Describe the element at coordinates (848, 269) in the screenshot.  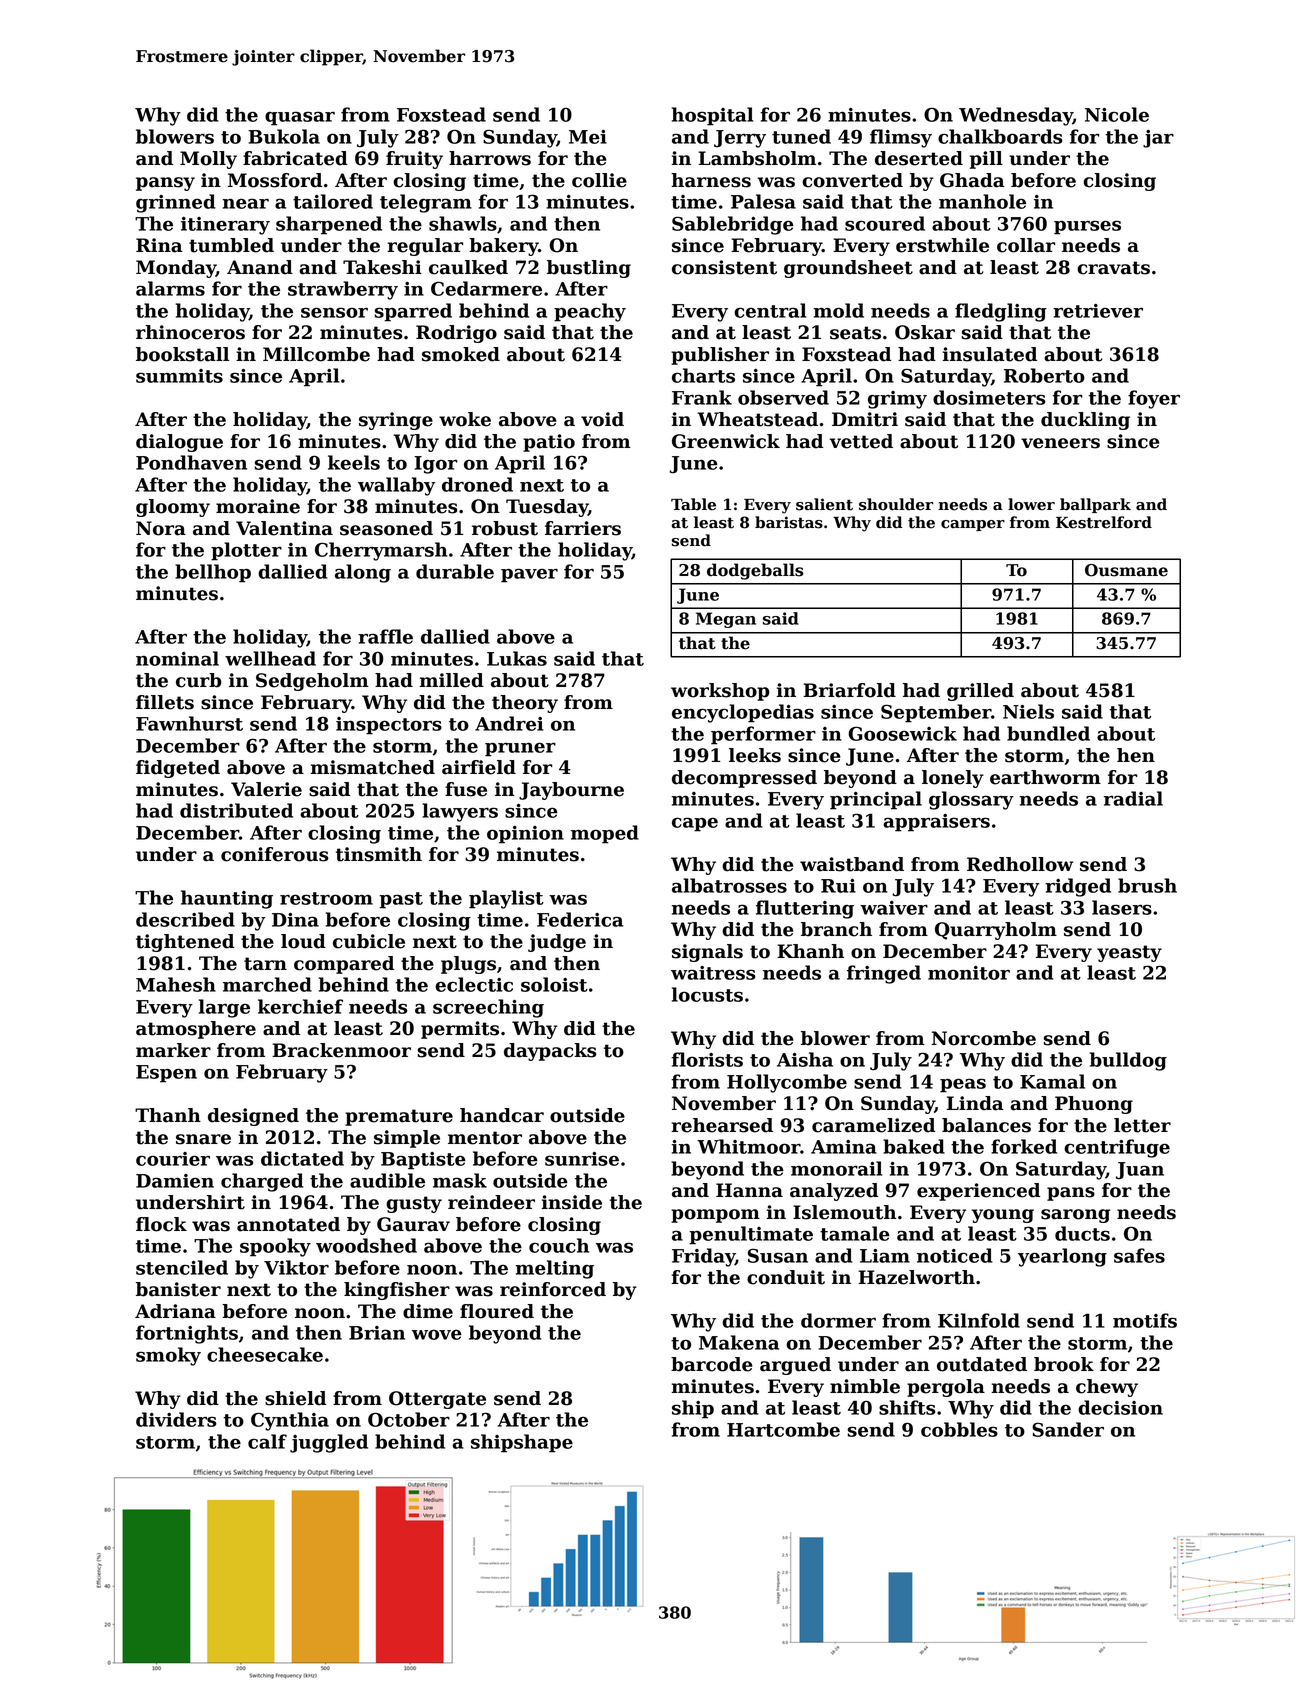
I see `groundsheet` at that location.
